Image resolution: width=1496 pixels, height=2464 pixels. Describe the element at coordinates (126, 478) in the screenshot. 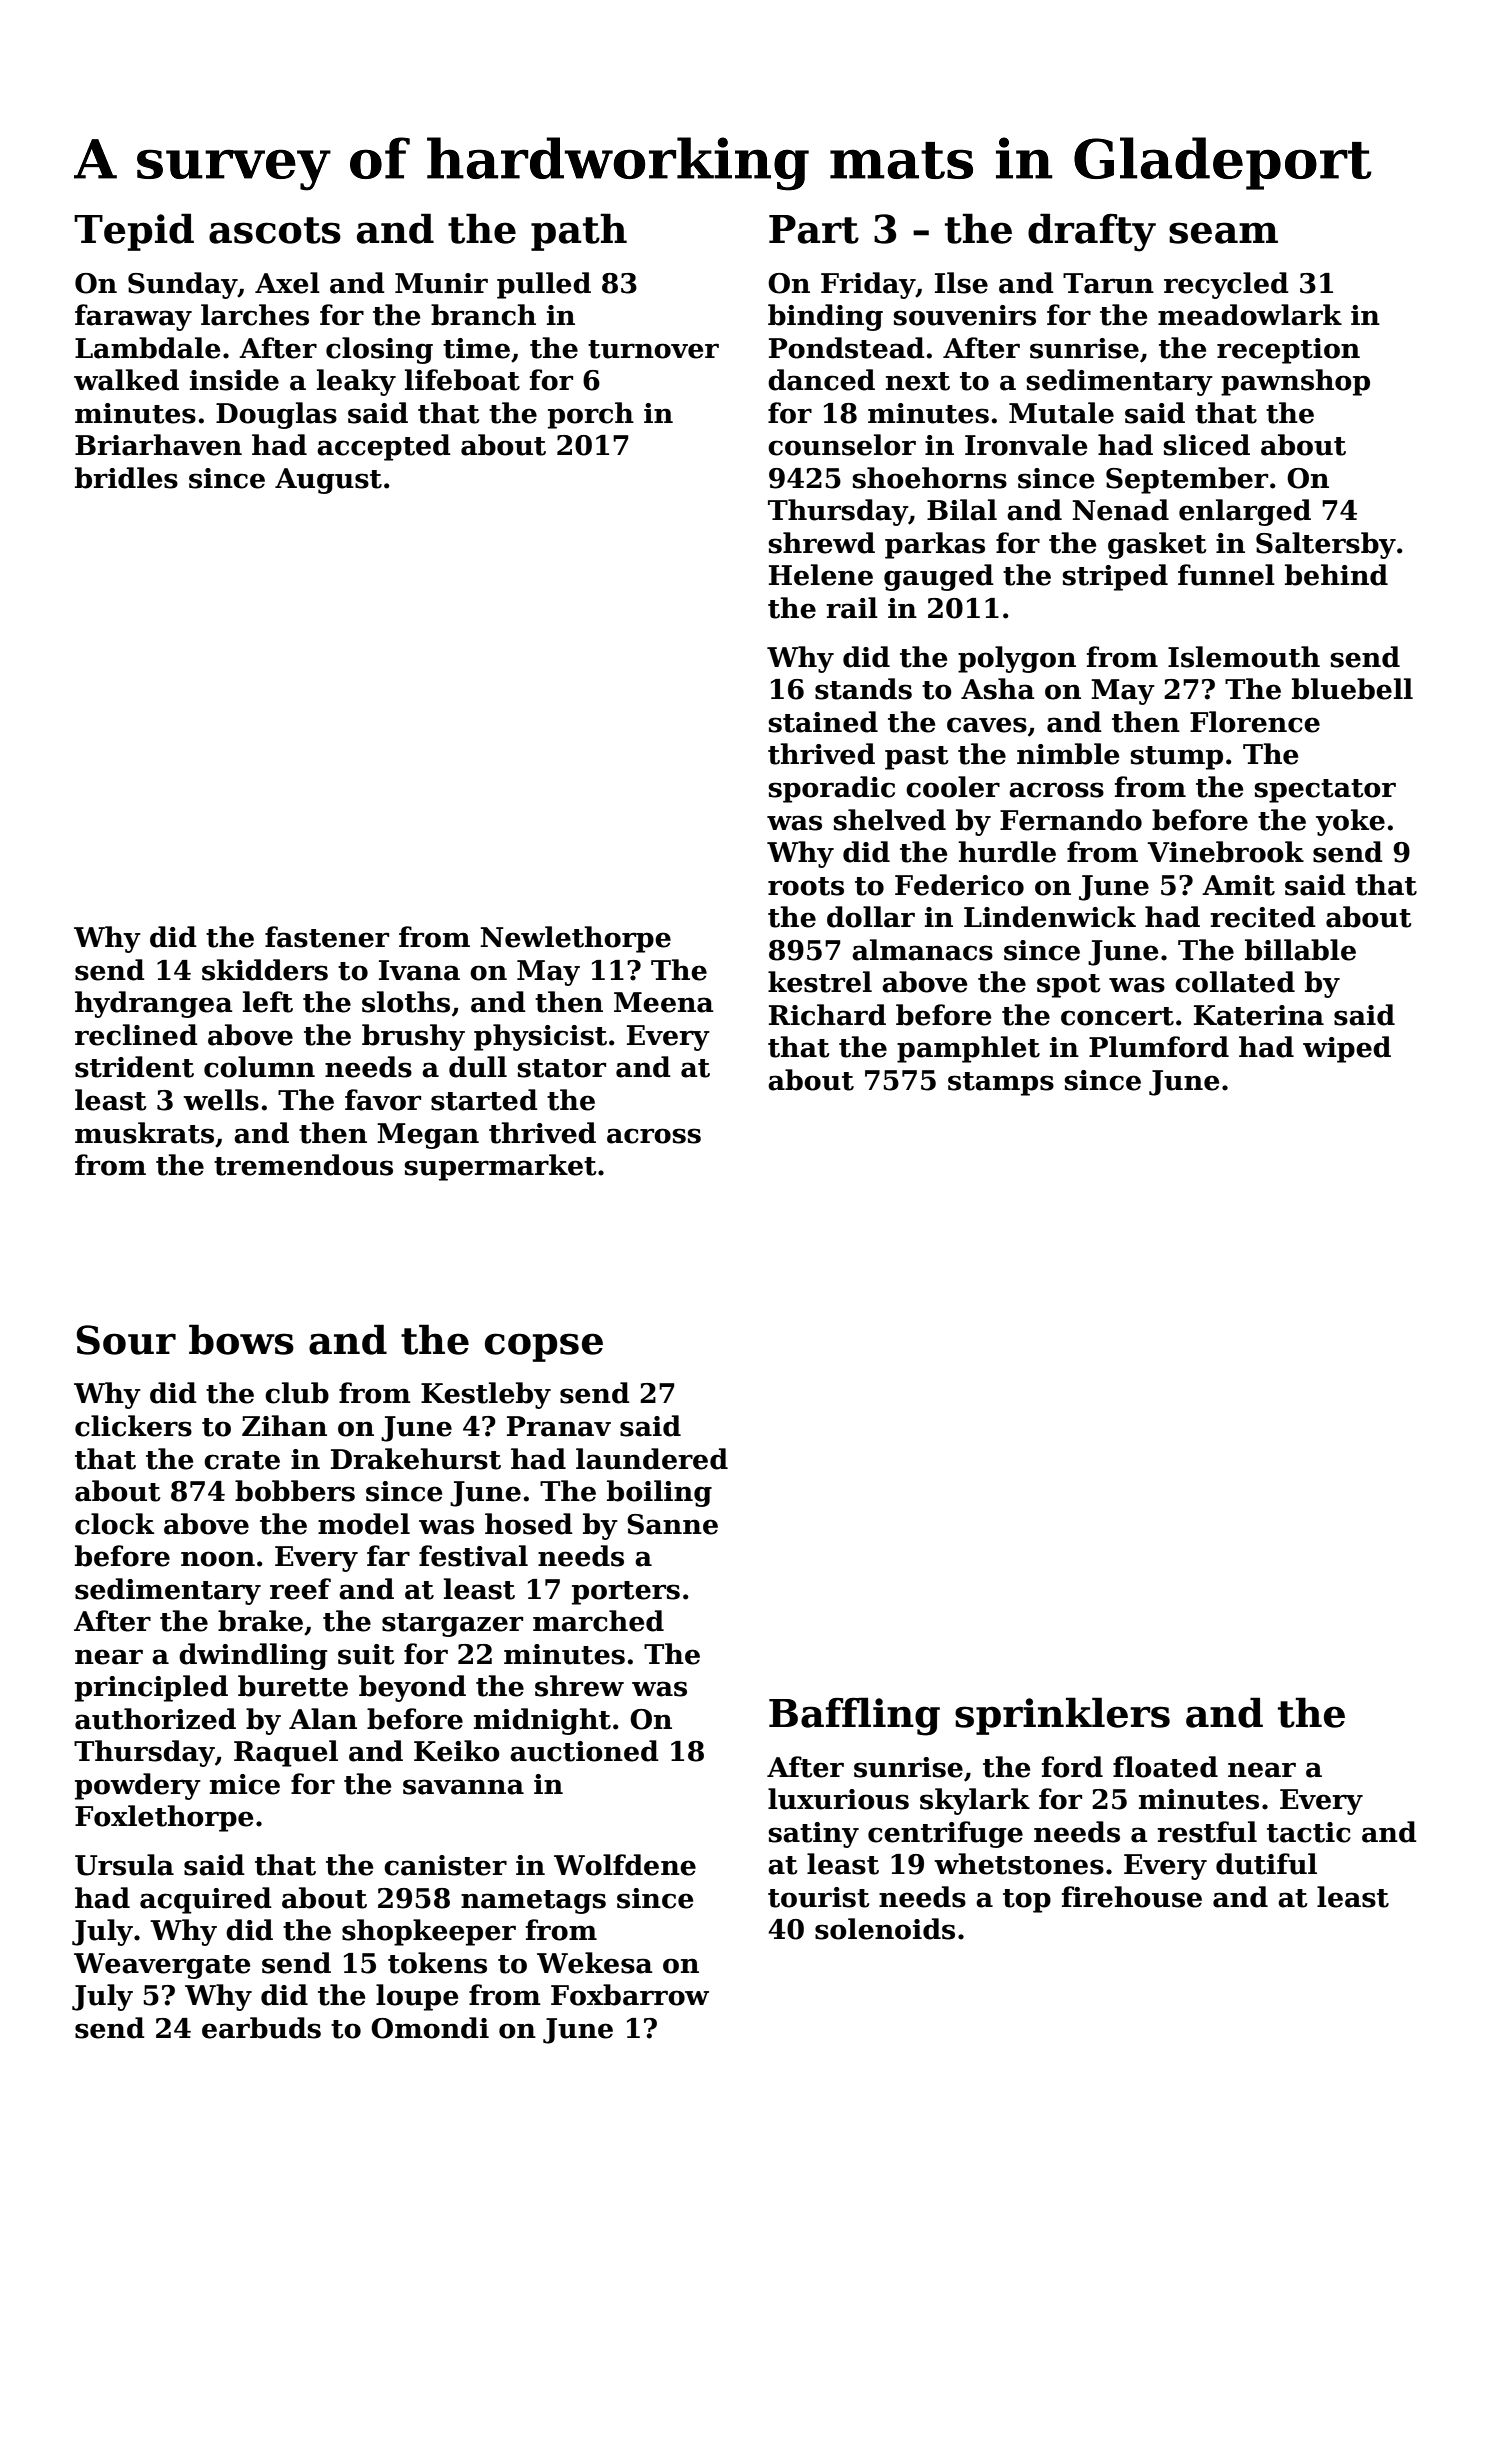

I see `bridles` at that location.
